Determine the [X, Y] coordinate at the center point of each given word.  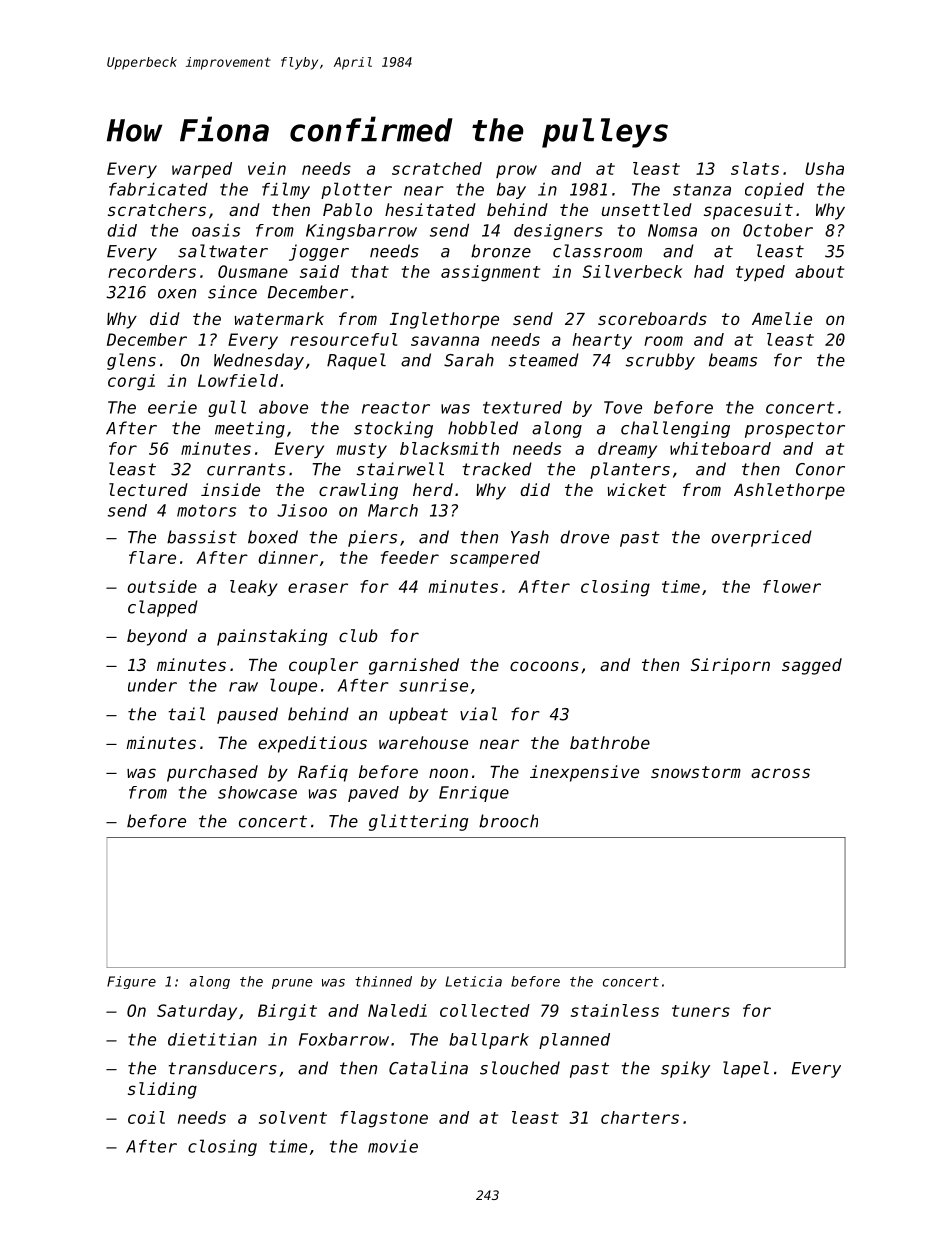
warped [202, 170]
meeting [250, 429]
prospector [795, 430]
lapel [746, 1069]
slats [755, 168]
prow [516, 171]
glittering [418, 822]
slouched [520, 1068]
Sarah [469, 360]
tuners [701, 1011]
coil [146, 1117]
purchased [212, 773]
